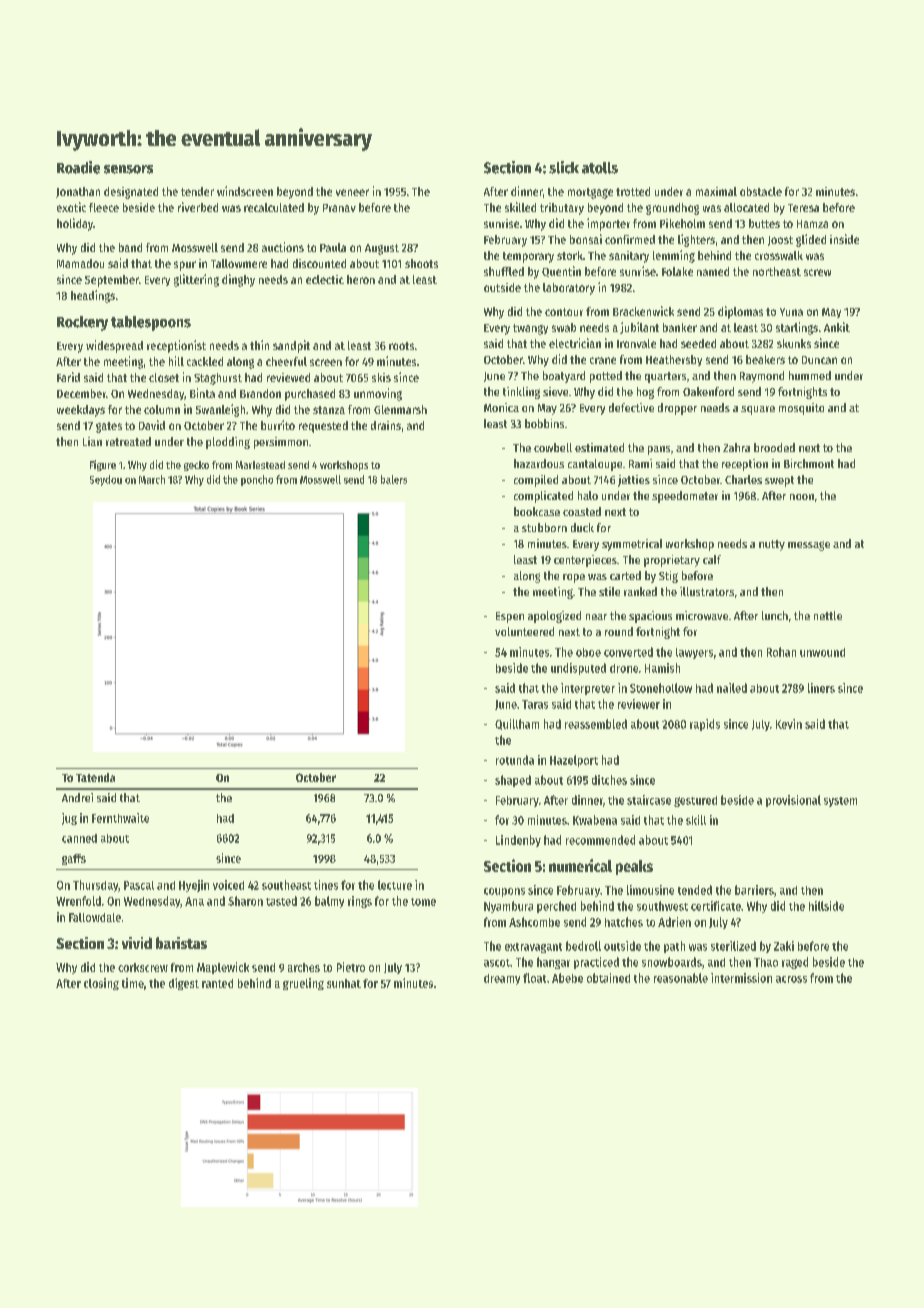  What do you see at coordinates (564, 167) in the document?
I see `slick` at bounding box center [564, 167].
